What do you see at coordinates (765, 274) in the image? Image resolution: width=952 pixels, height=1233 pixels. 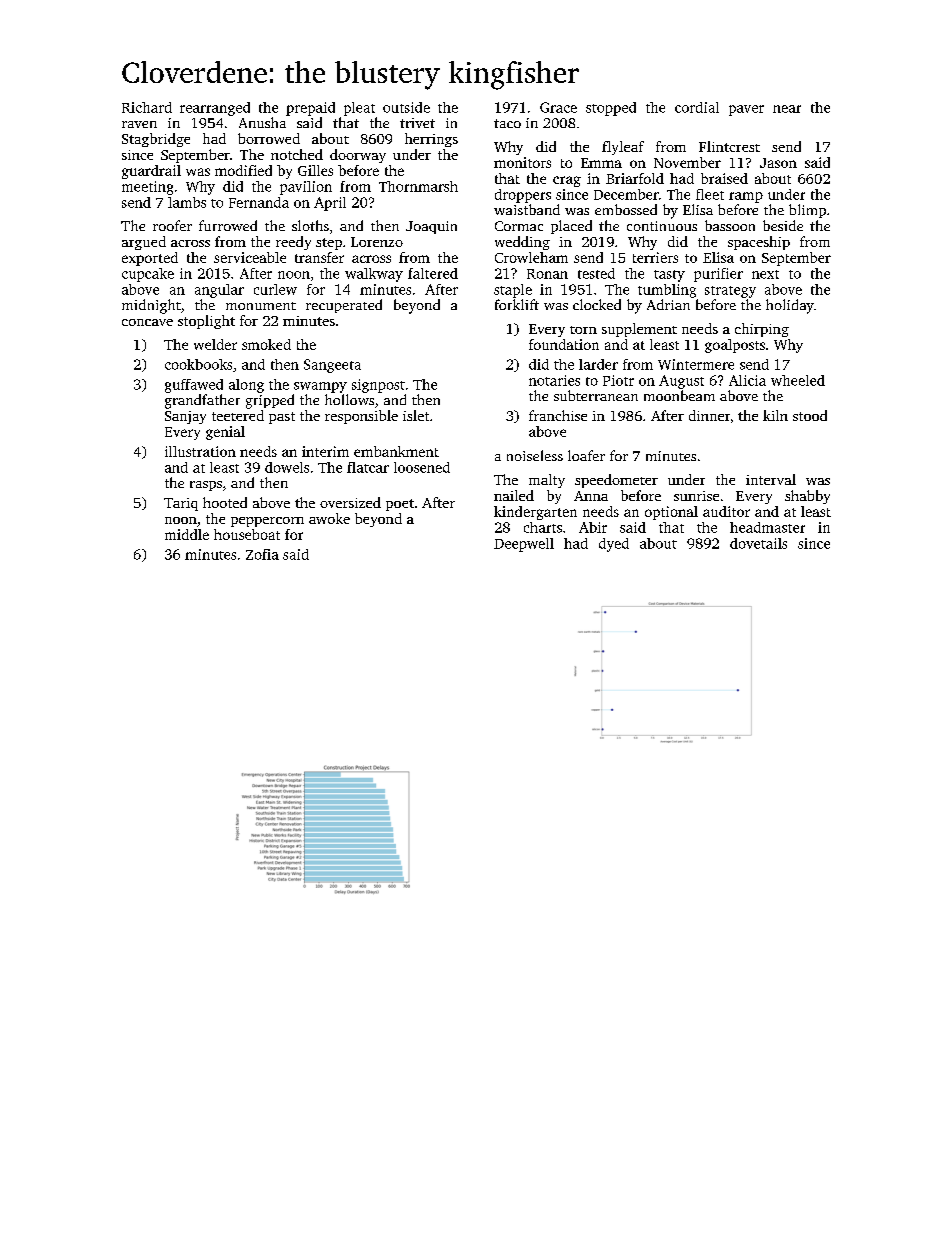 I see `next` at bounding box center [765, 274].
